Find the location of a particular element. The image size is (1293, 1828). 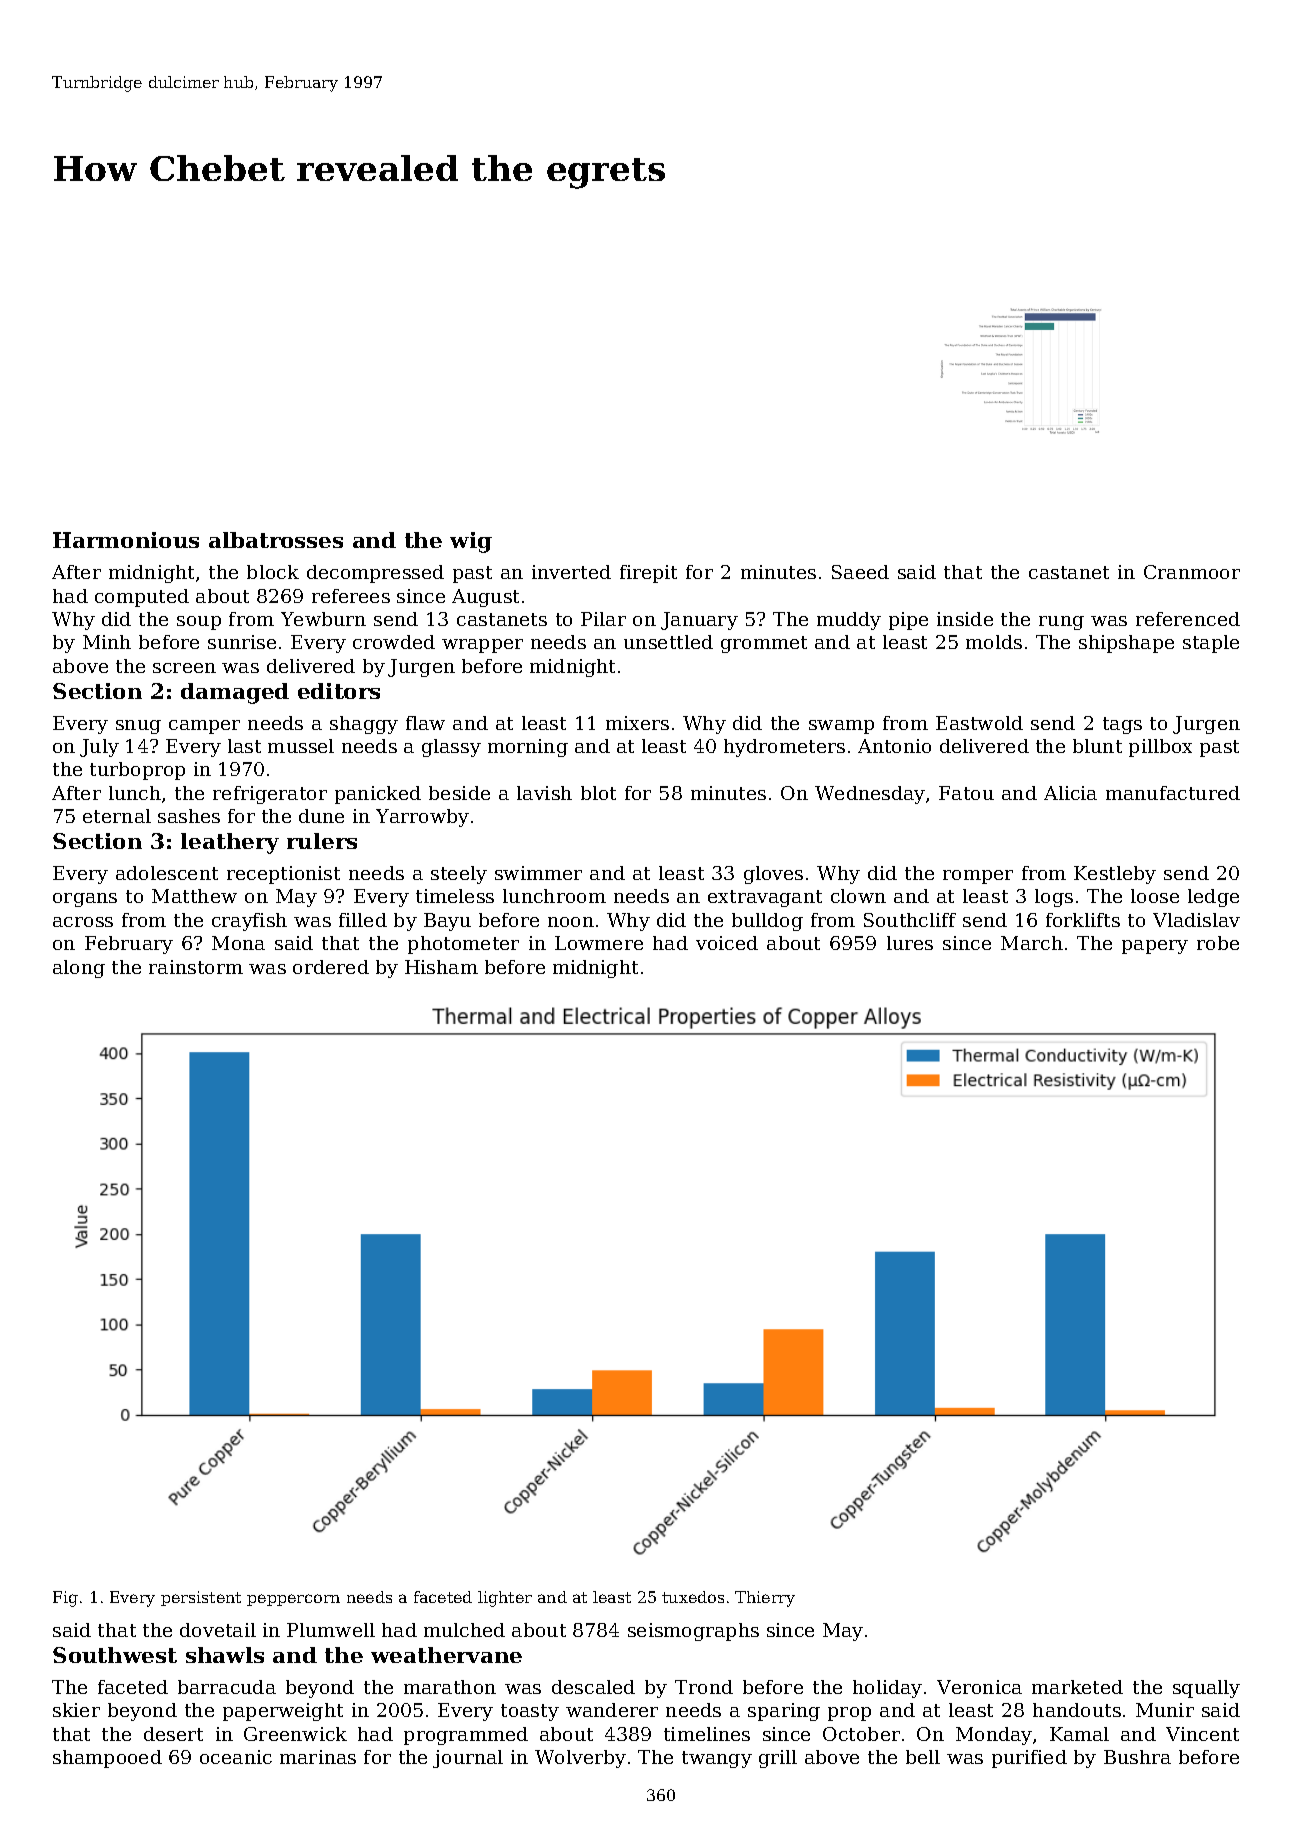

persistent is located at coordinates (201, 1598).
